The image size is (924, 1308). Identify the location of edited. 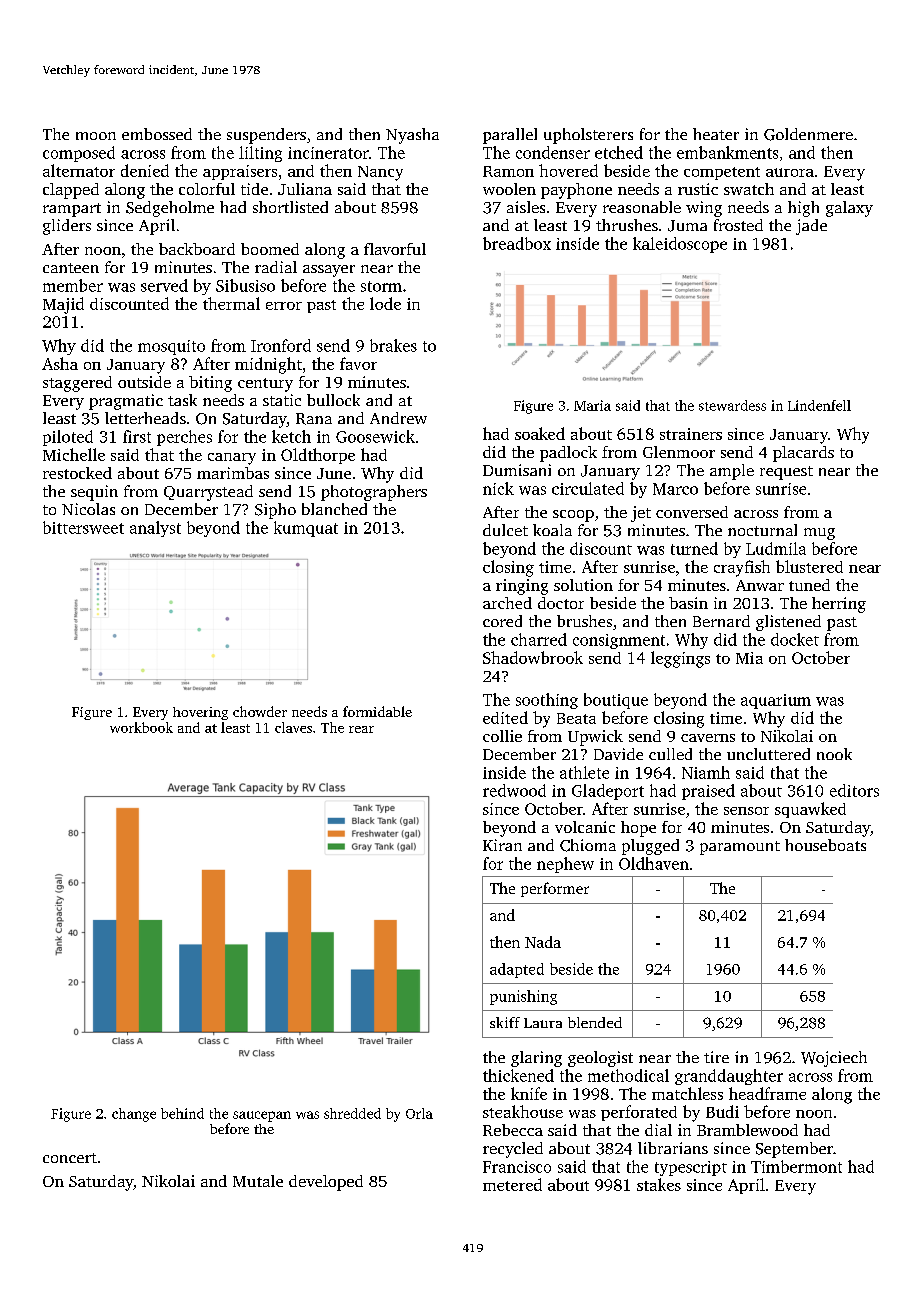
(505, 717).
